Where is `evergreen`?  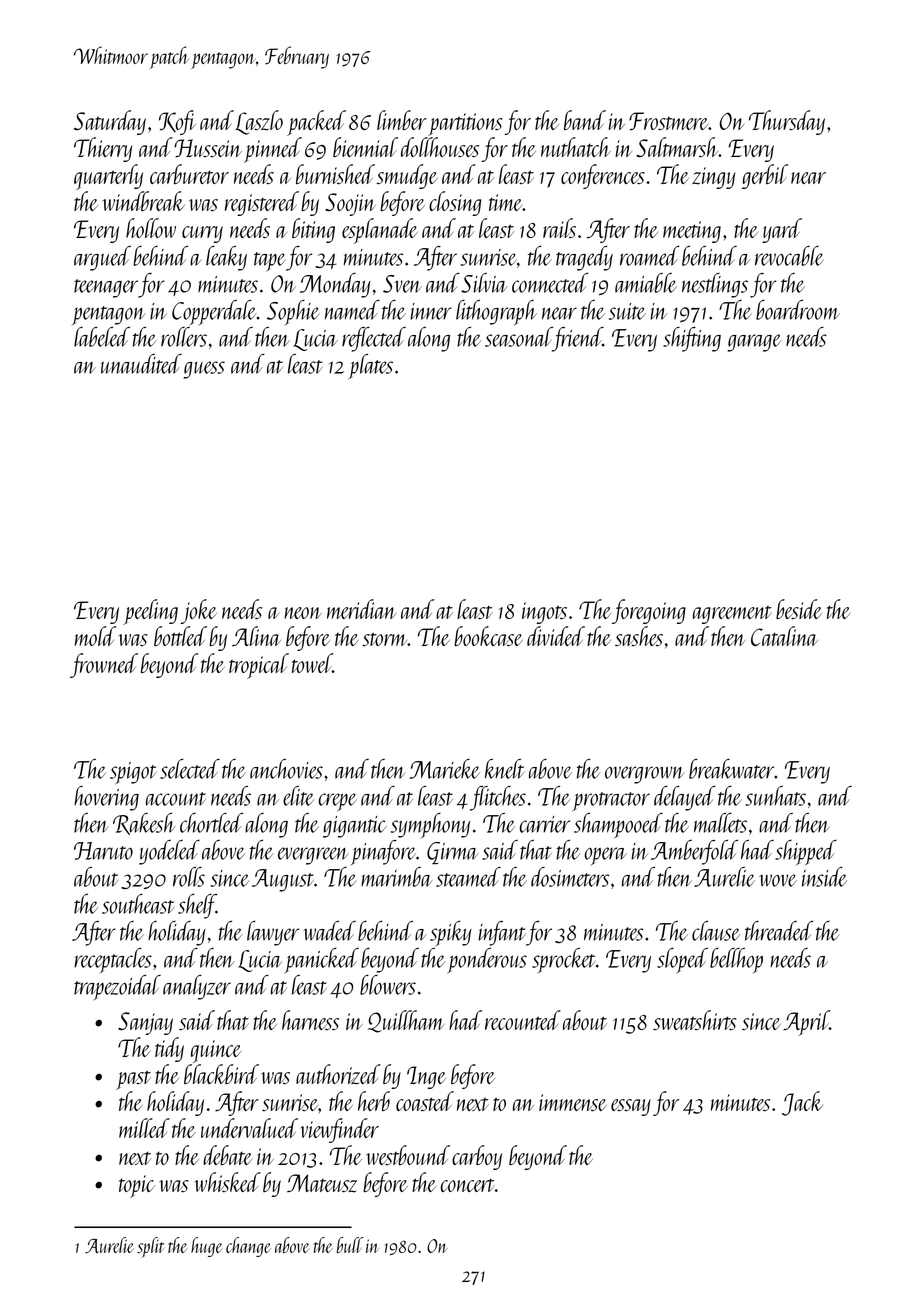
evergreen is located at coordinates (313, 856).
